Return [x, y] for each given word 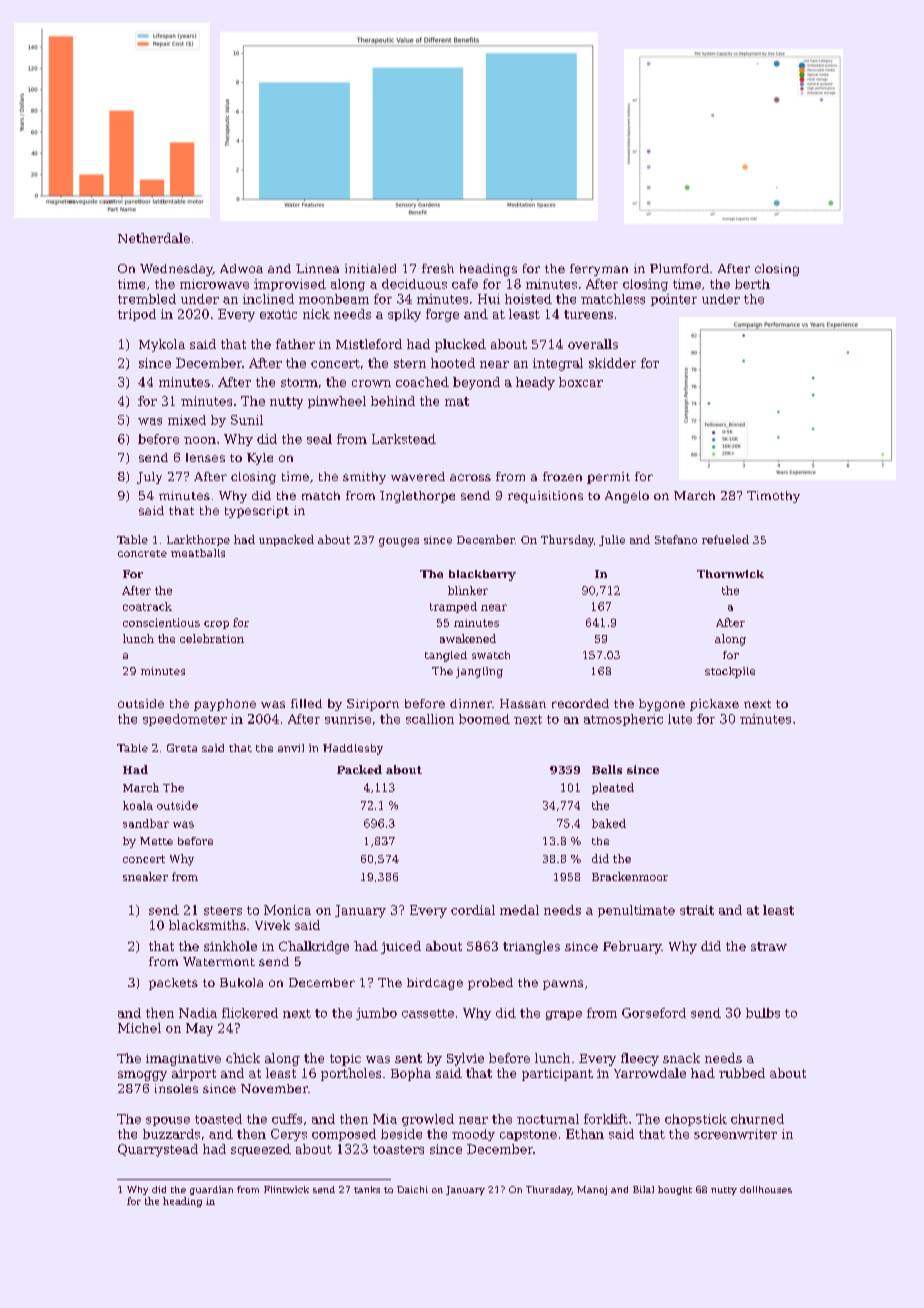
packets [173, 984]
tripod [137, 315]
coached [422, 382]
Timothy [773, 497]
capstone [528, 1135]
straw [769, 946]
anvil [291, 748]
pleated [613, 788]
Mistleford [369, 344]
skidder [612, 363]
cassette [428, 1013]
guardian [211, 1190]
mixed [187, 420]
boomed [484, 719]
